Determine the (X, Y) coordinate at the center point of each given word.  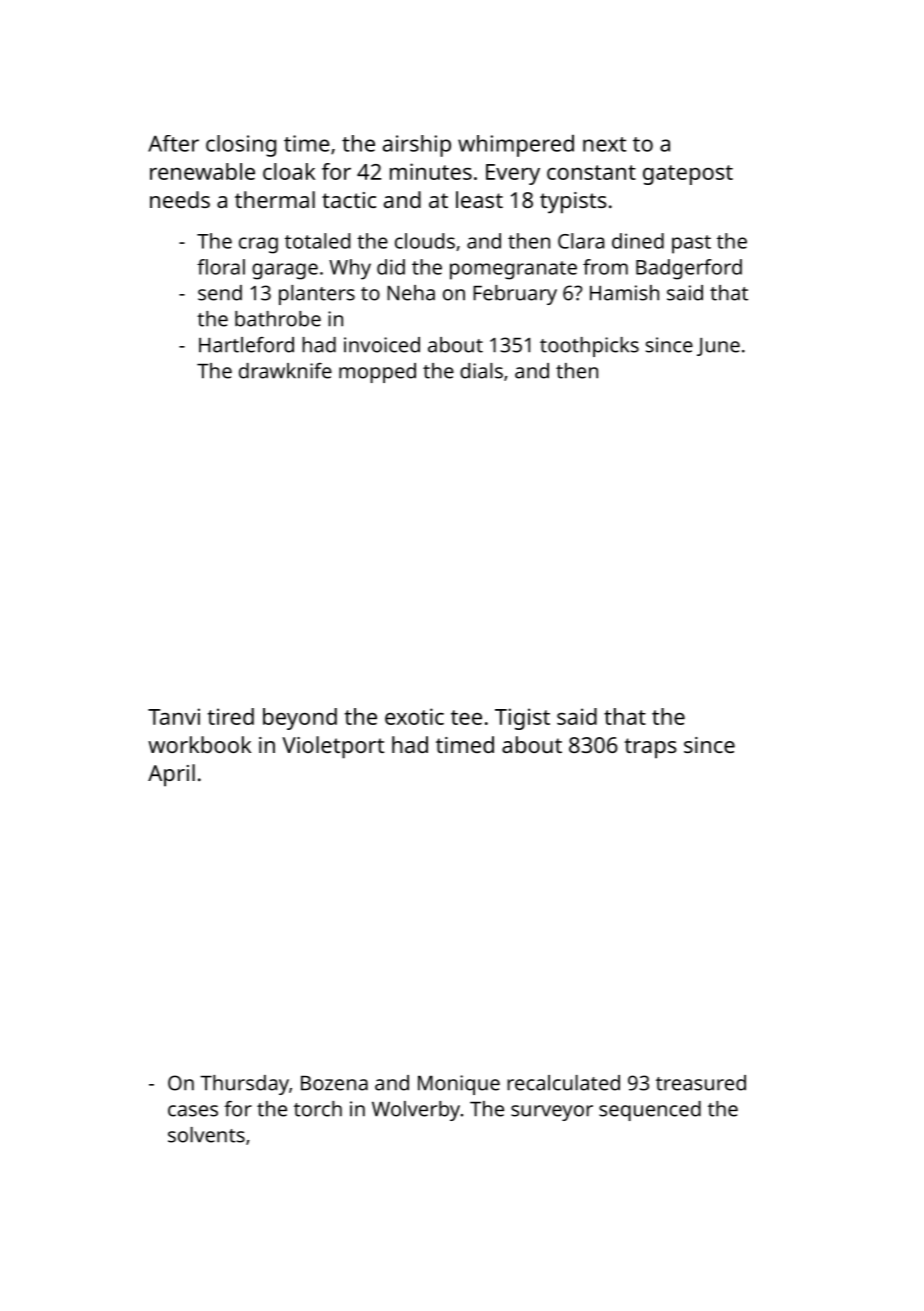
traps (650, 748)
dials (481, 371)
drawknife (285, 371)
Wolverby (416, 1111)
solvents (206, 1135)
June (718, 347)
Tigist (522, 719)
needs (180, 199)
